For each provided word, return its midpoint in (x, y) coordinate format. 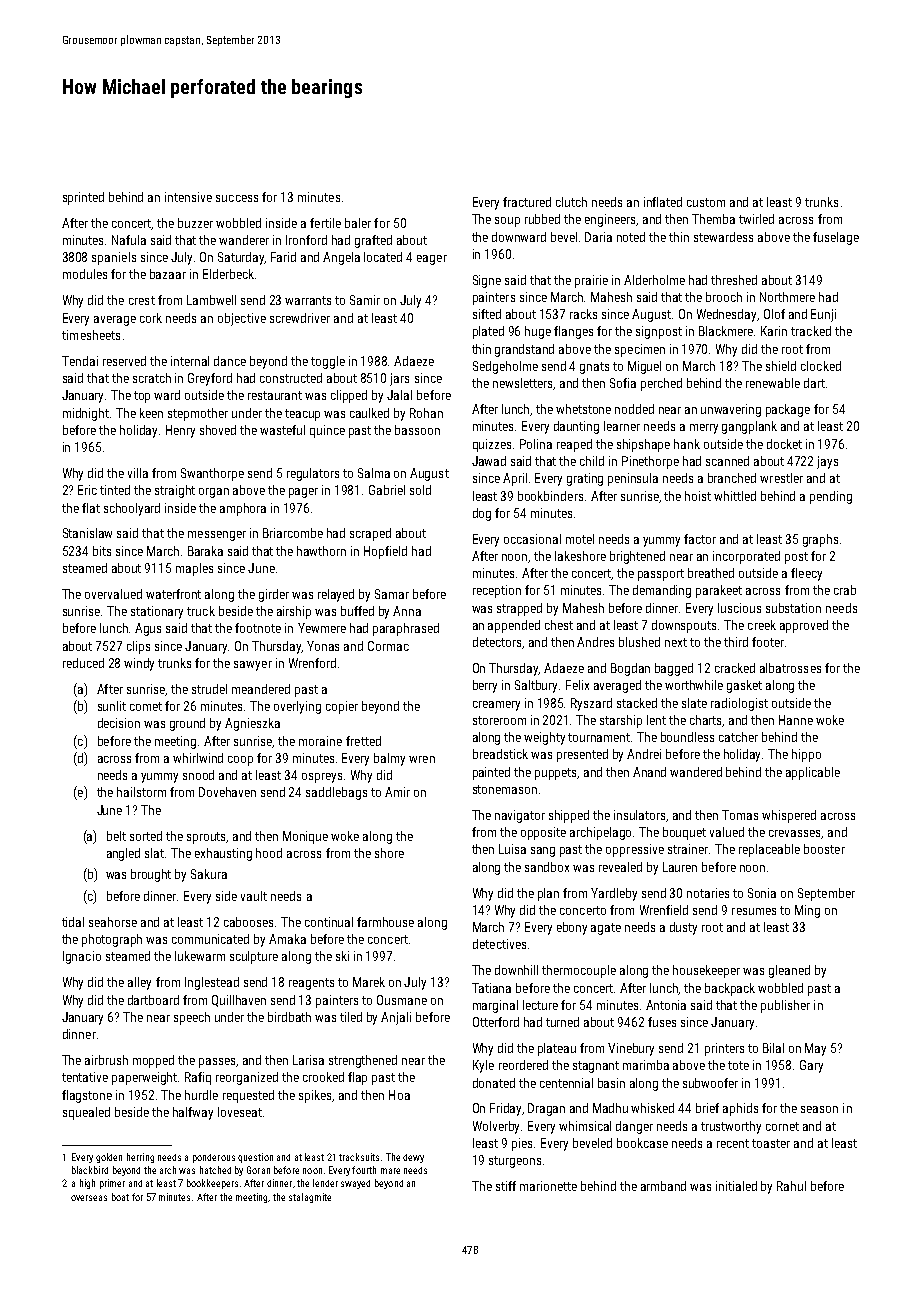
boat (120, 1197)
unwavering (731, 410)
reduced (83, 663)
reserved (124, 361)
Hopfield (385, 552)
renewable (773, 383)
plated (488, 332)
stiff (506, 1186)
